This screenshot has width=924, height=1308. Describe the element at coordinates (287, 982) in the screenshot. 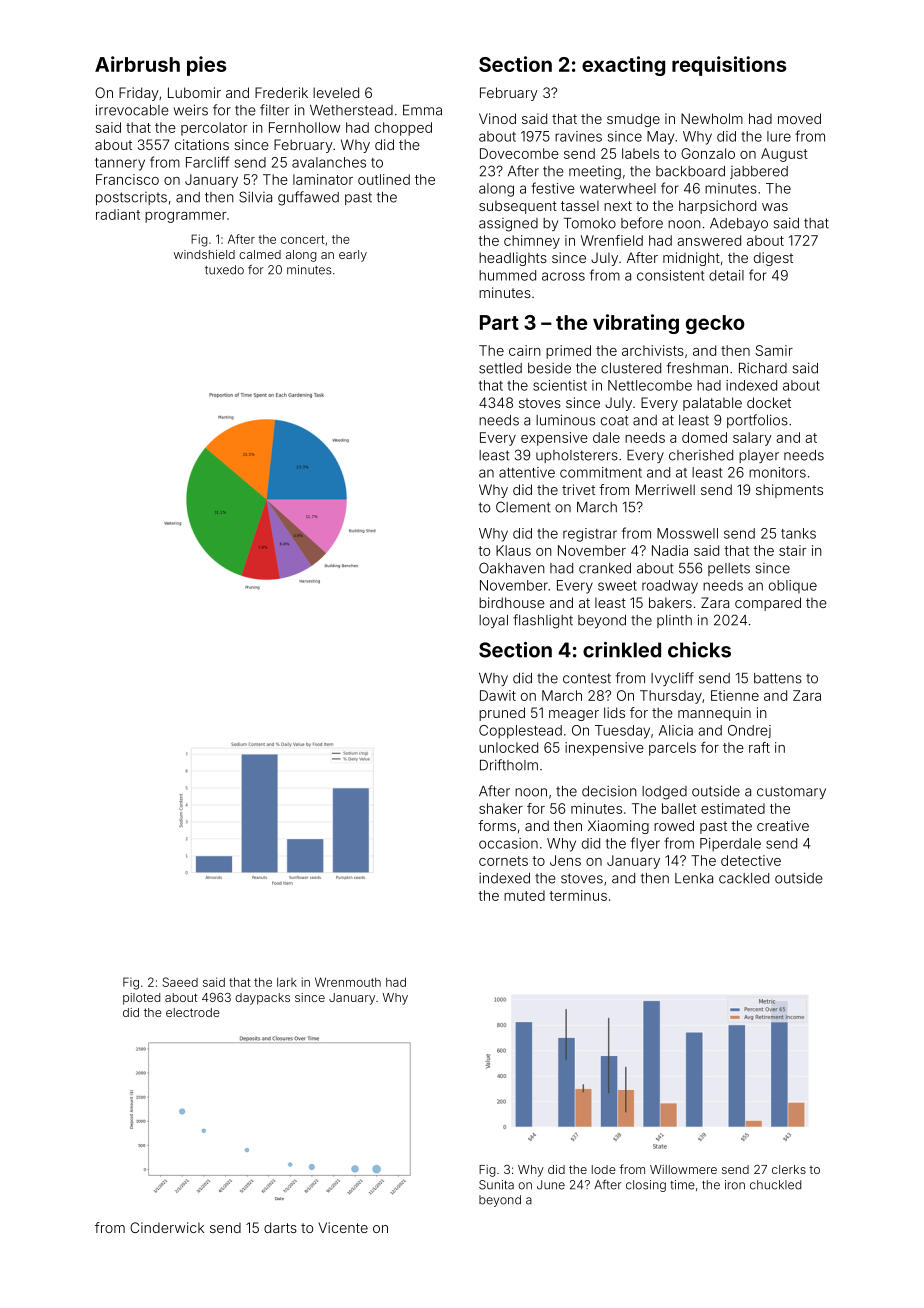

I see `lark` at that location.
